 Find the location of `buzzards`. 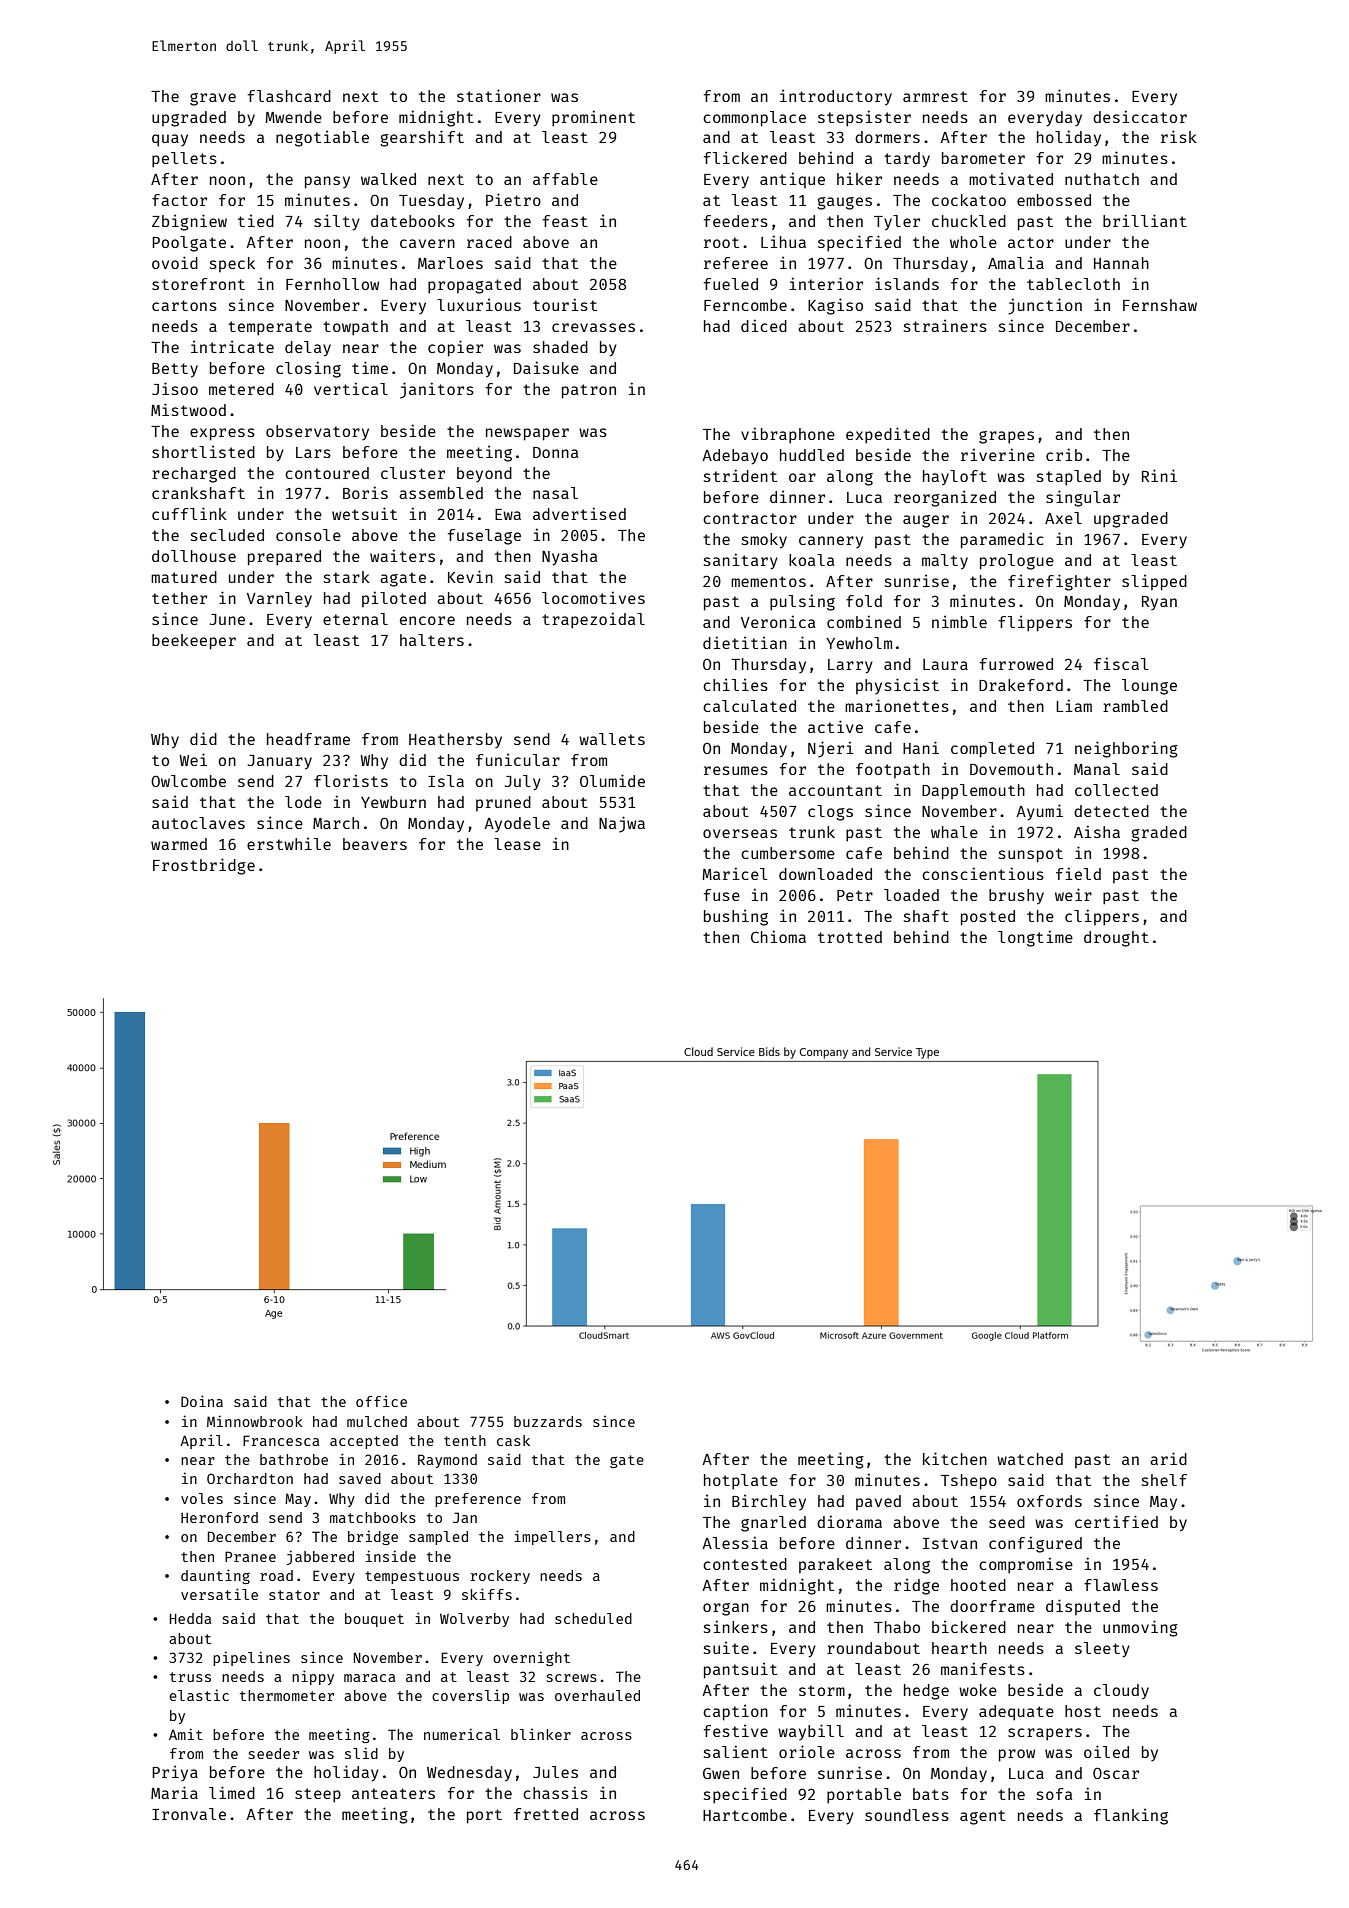

buzzards is located at coordinates (548, 1421).
